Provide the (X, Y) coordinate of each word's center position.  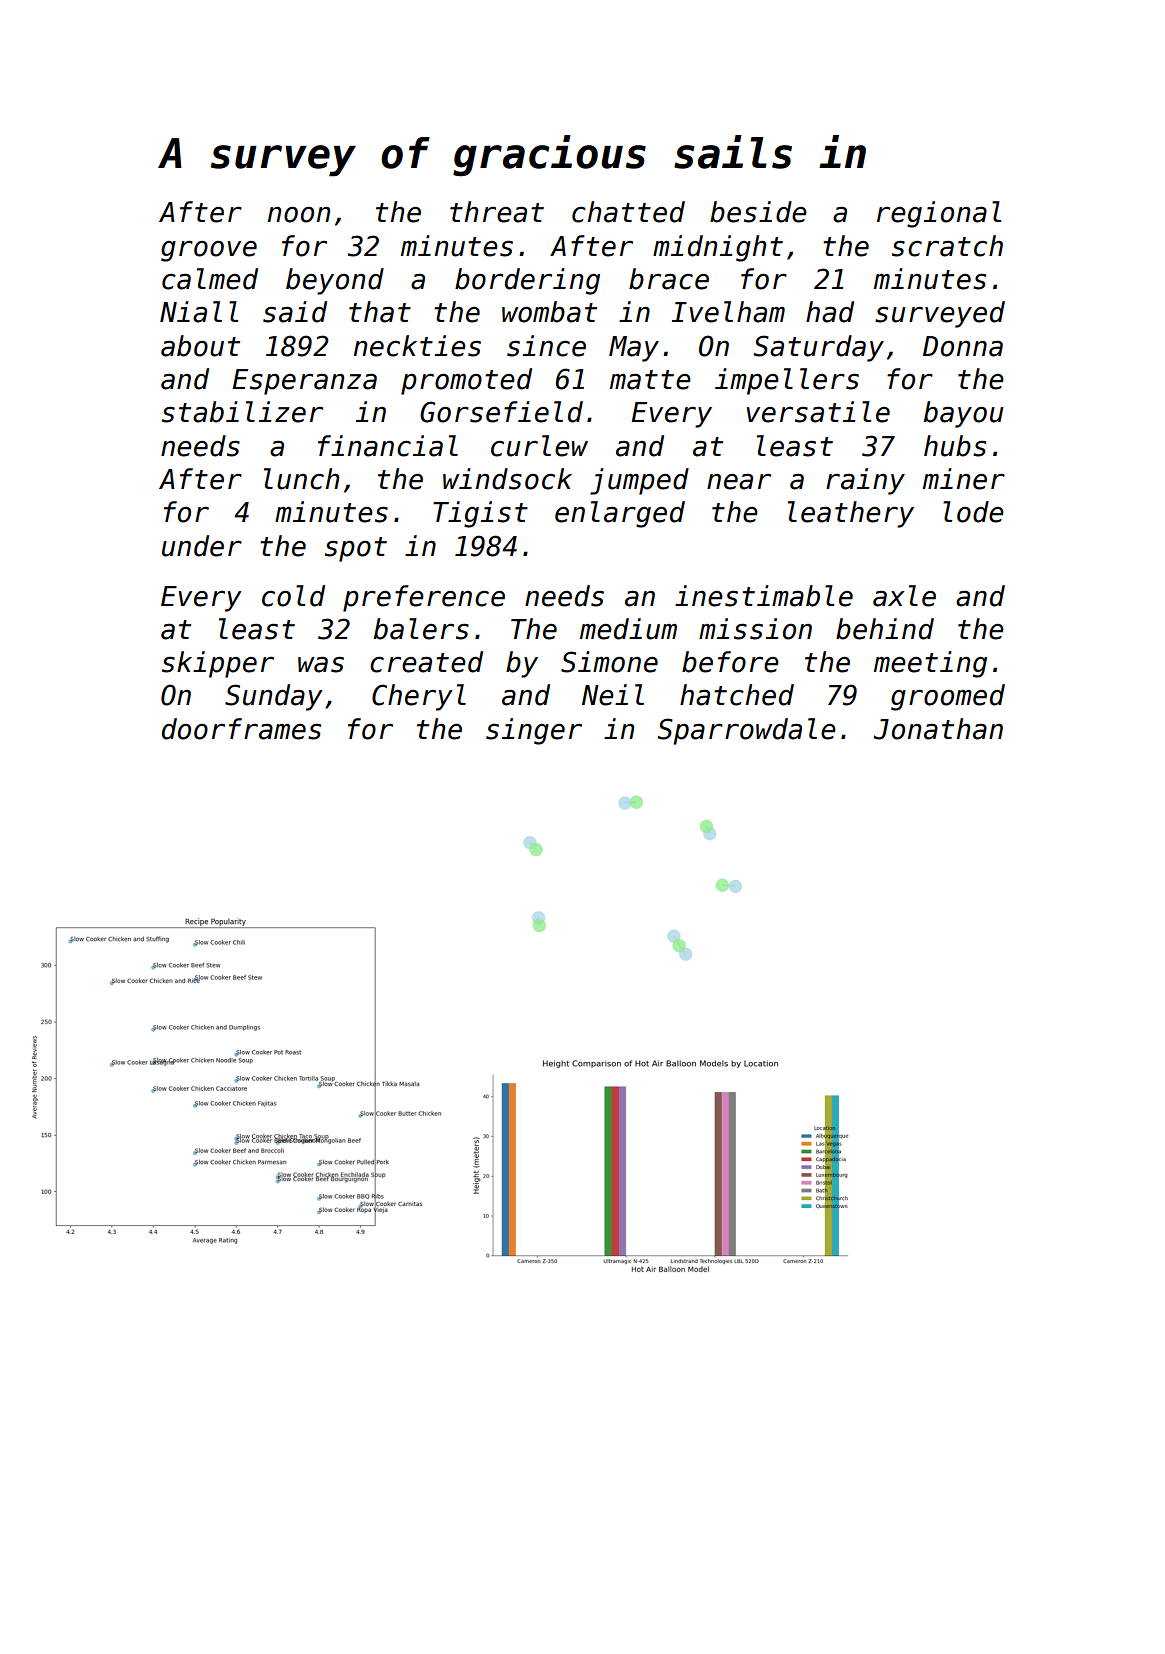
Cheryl (419, 697)
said (295, 312)
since (546, 346)
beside (758, 212)
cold (293, 596)
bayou (964, 414)
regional (939, 214)
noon (299, 215)
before (730, 662)
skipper (218, 664)
